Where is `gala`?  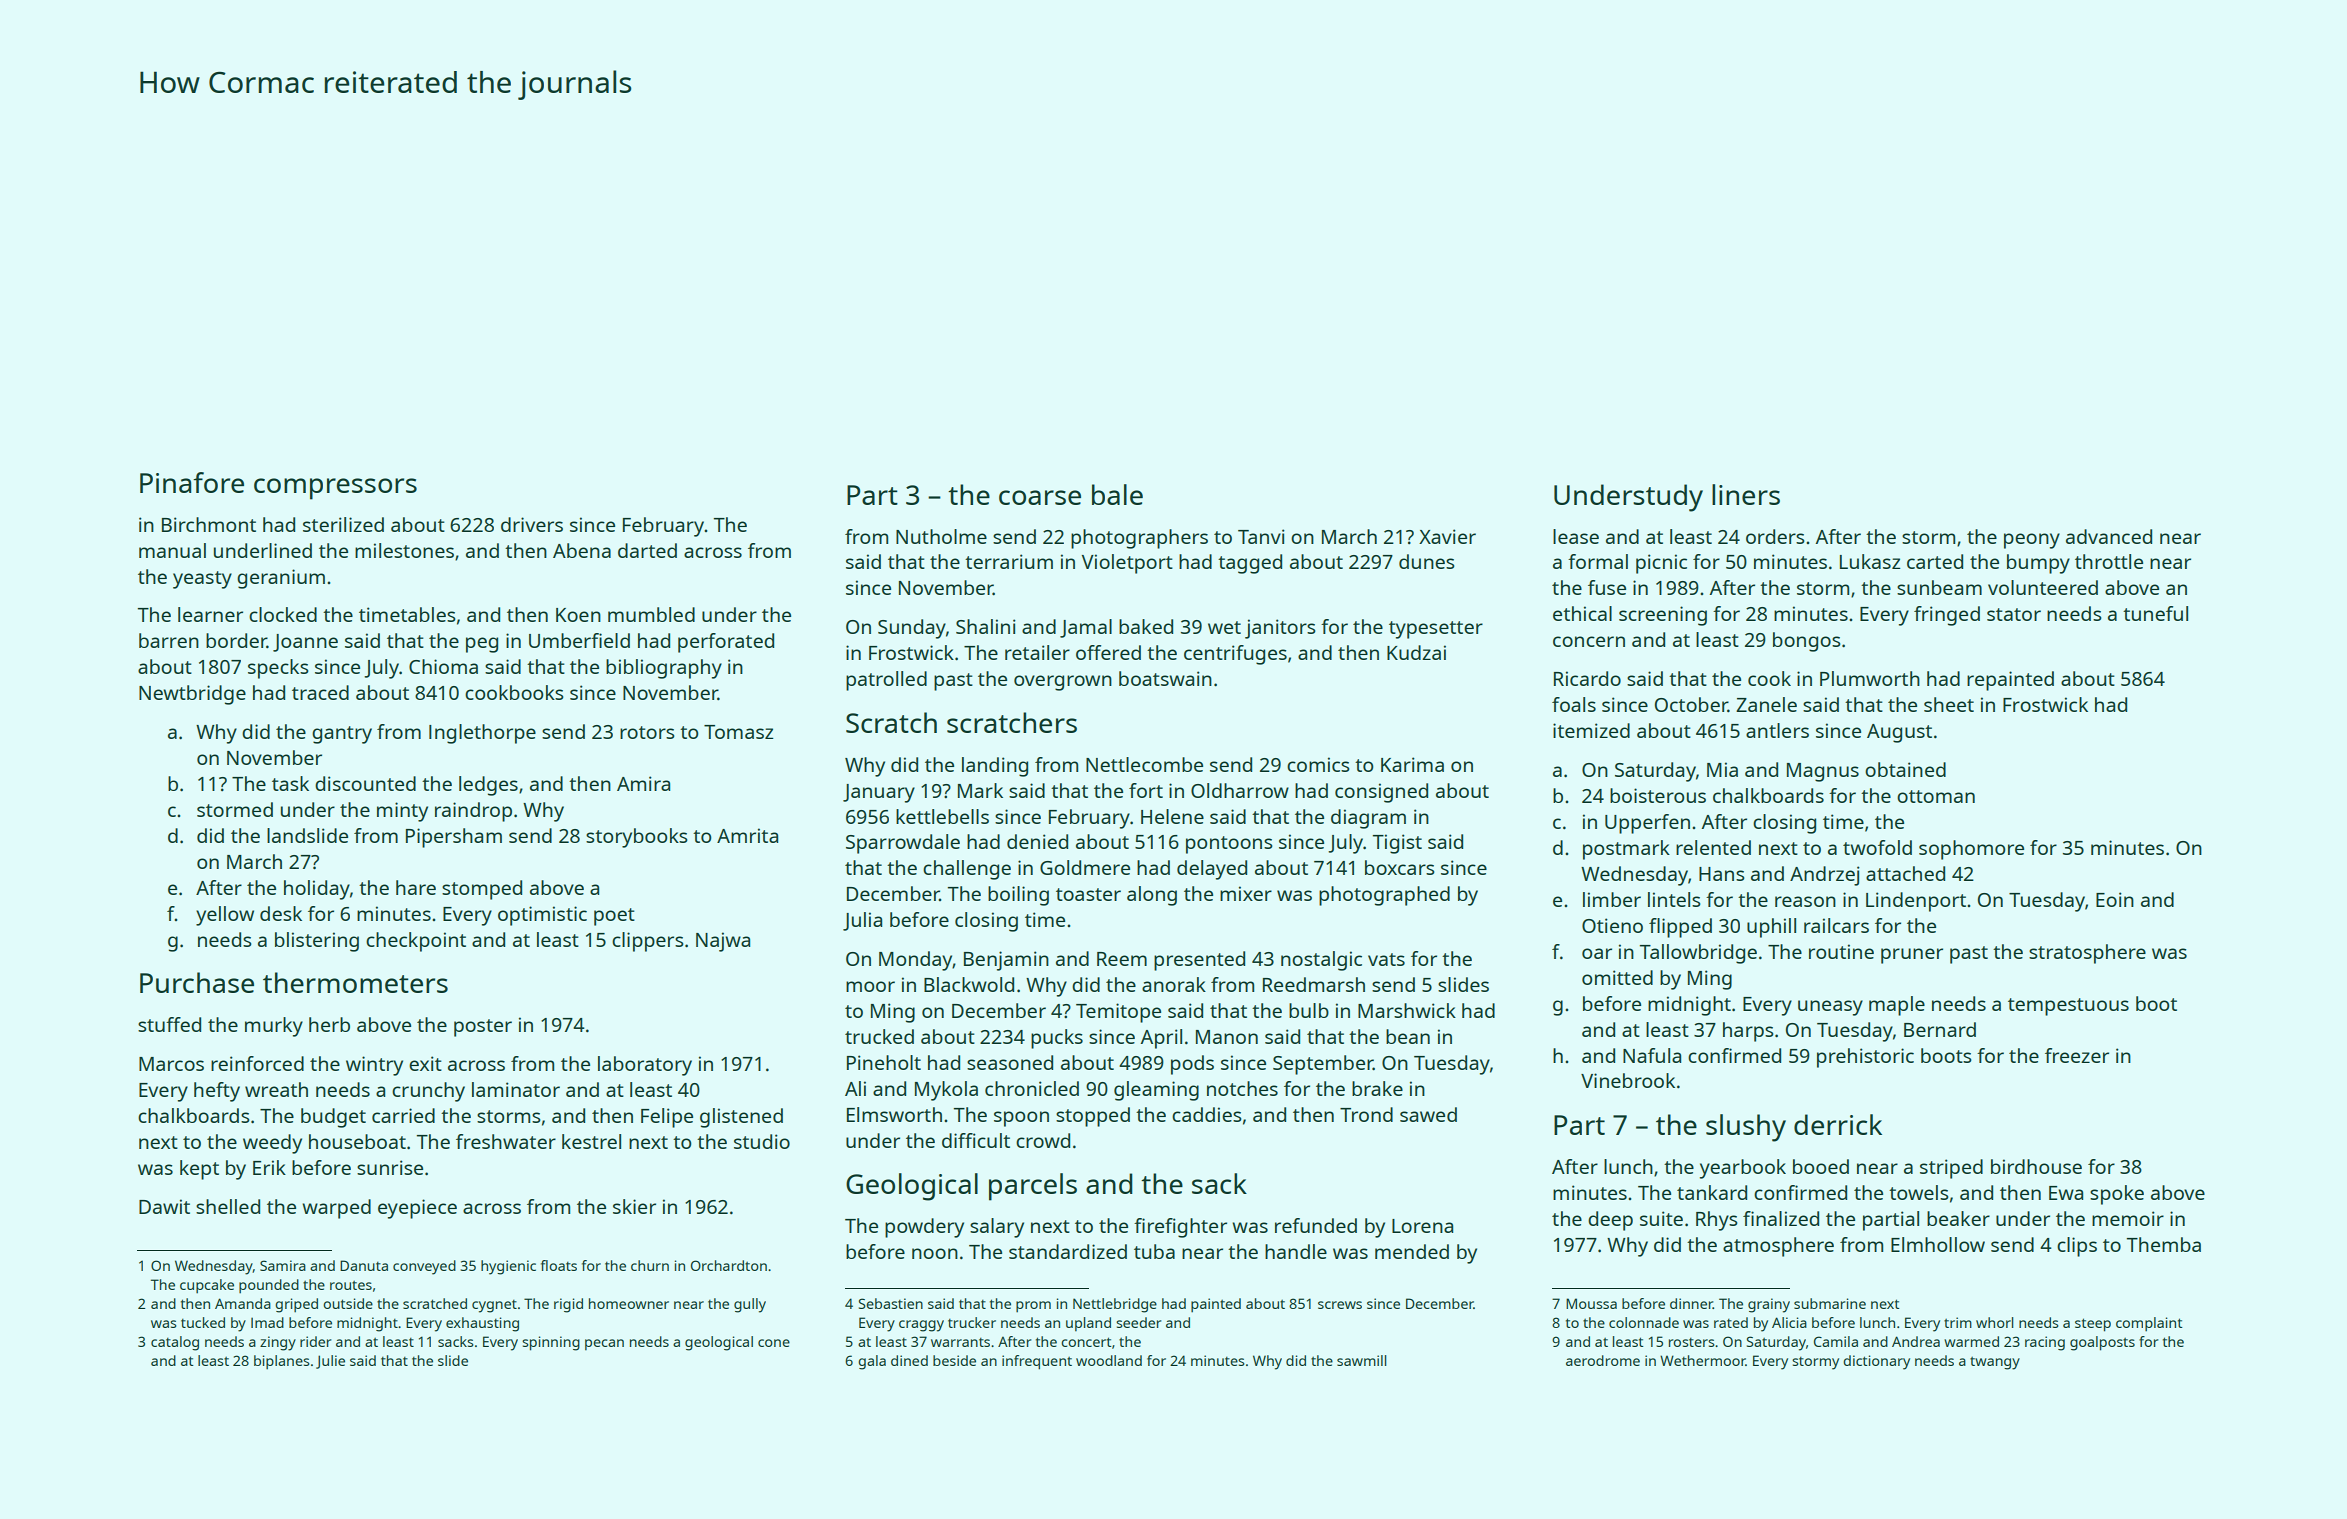 gala is located at coordinates (872, 1362).
